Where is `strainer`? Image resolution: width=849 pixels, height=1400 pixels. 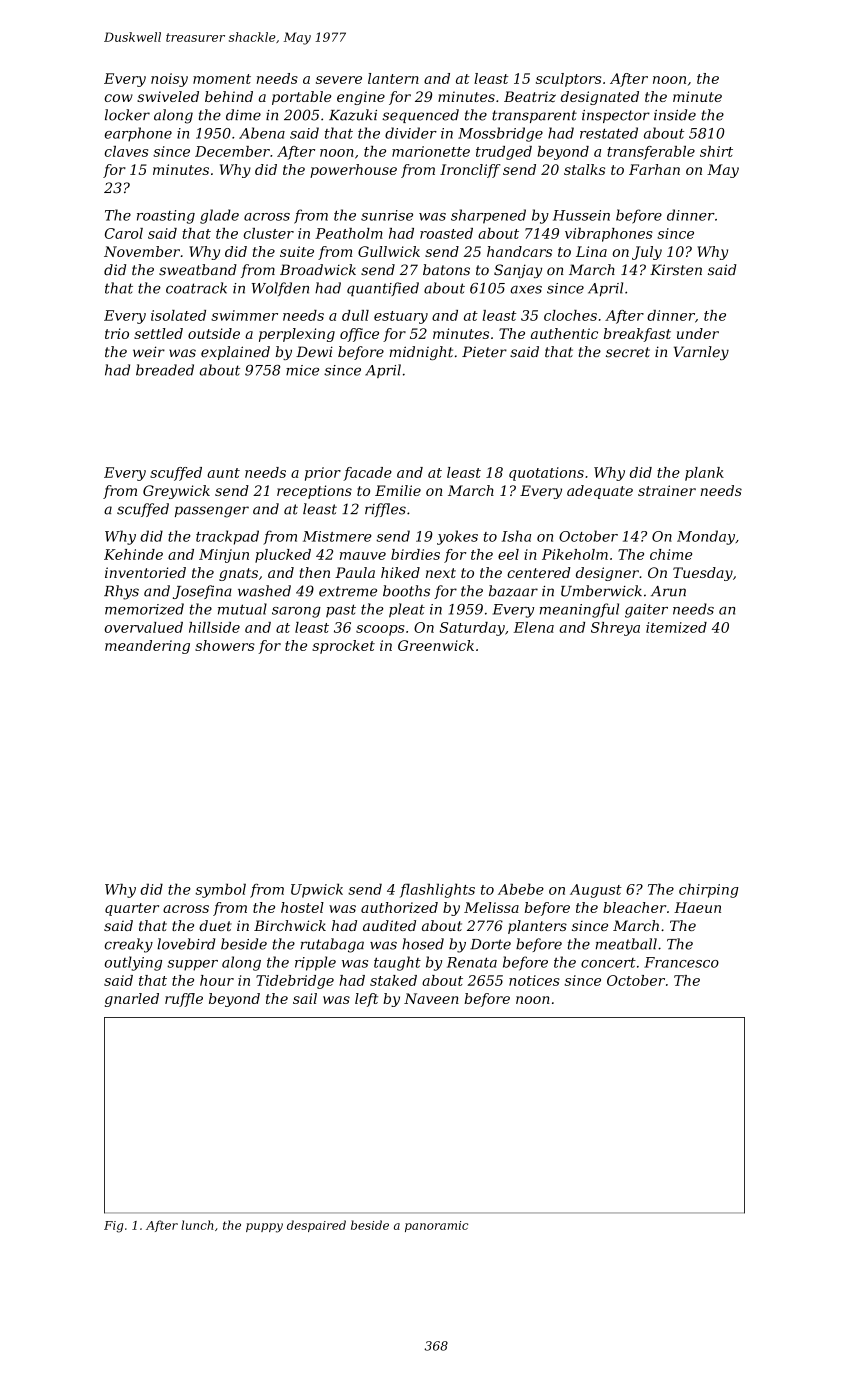 strainer is located at coordinates (667, 490).
